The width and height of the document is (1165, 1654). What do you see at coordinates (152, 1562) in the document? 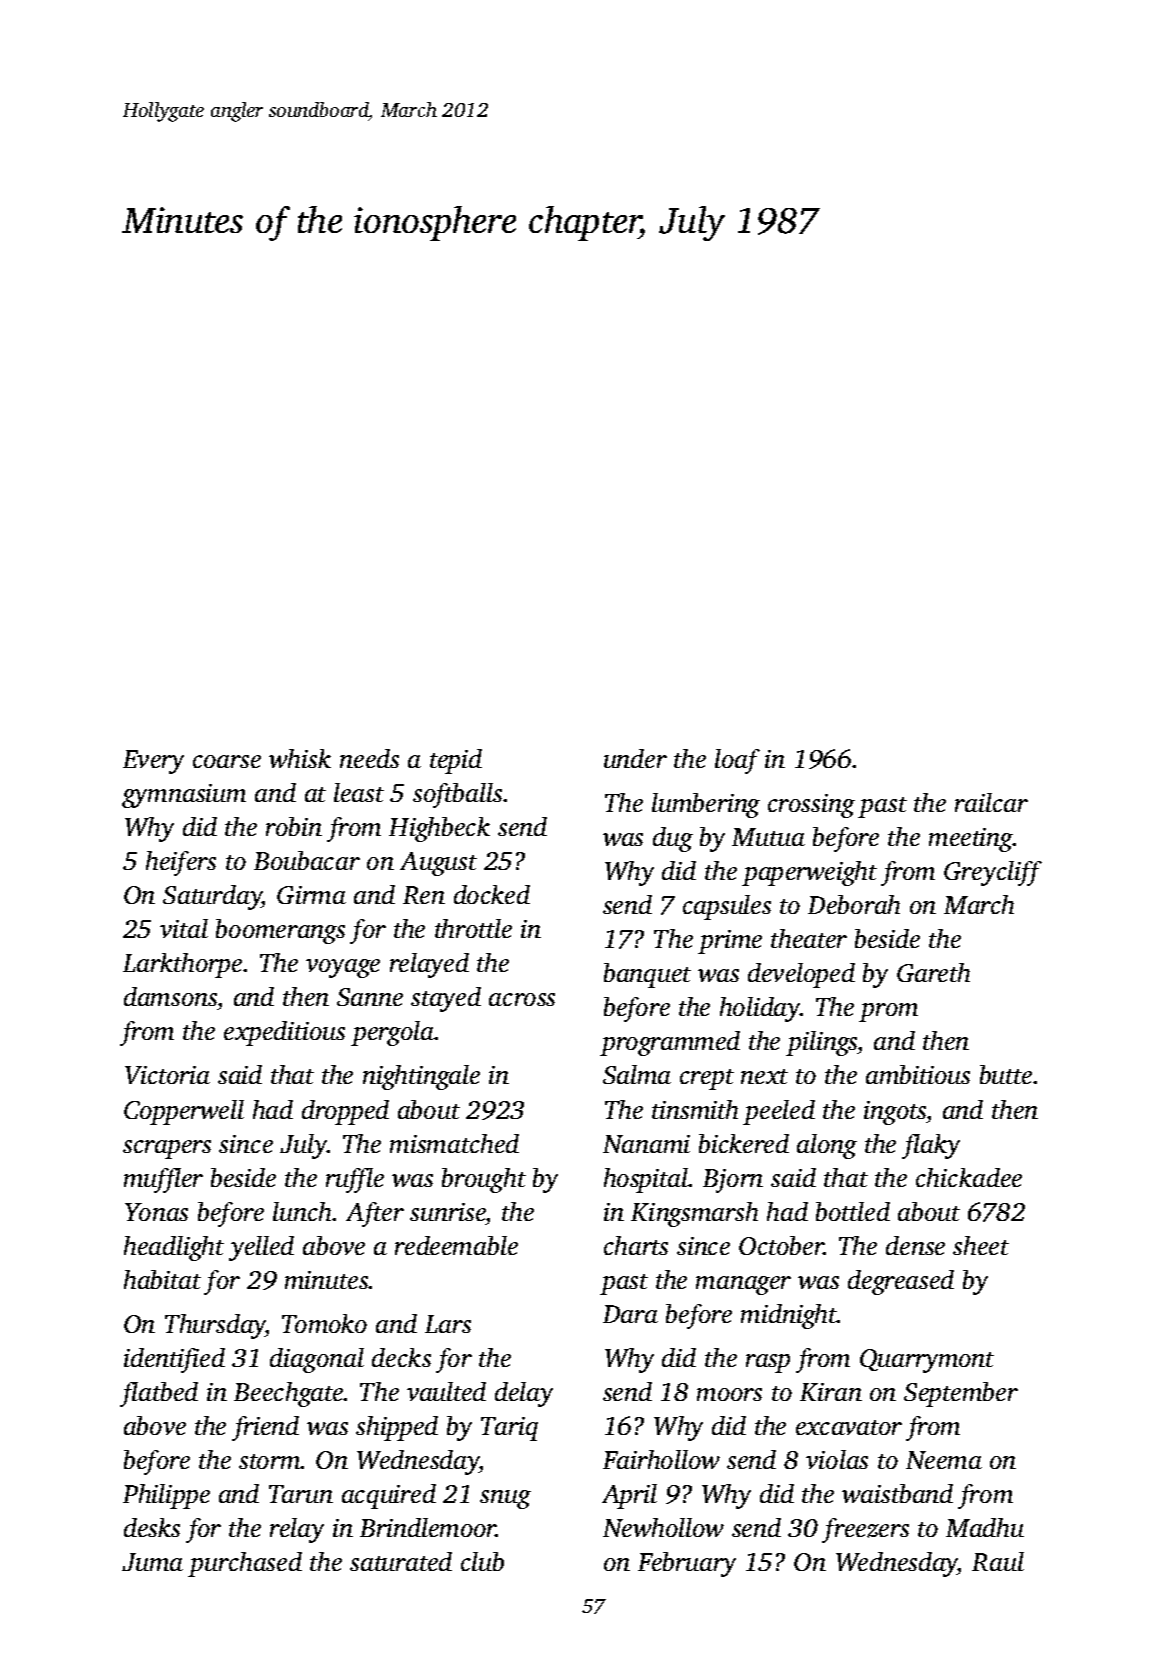
I see `Juma` at bounding box center [152, 1562].
